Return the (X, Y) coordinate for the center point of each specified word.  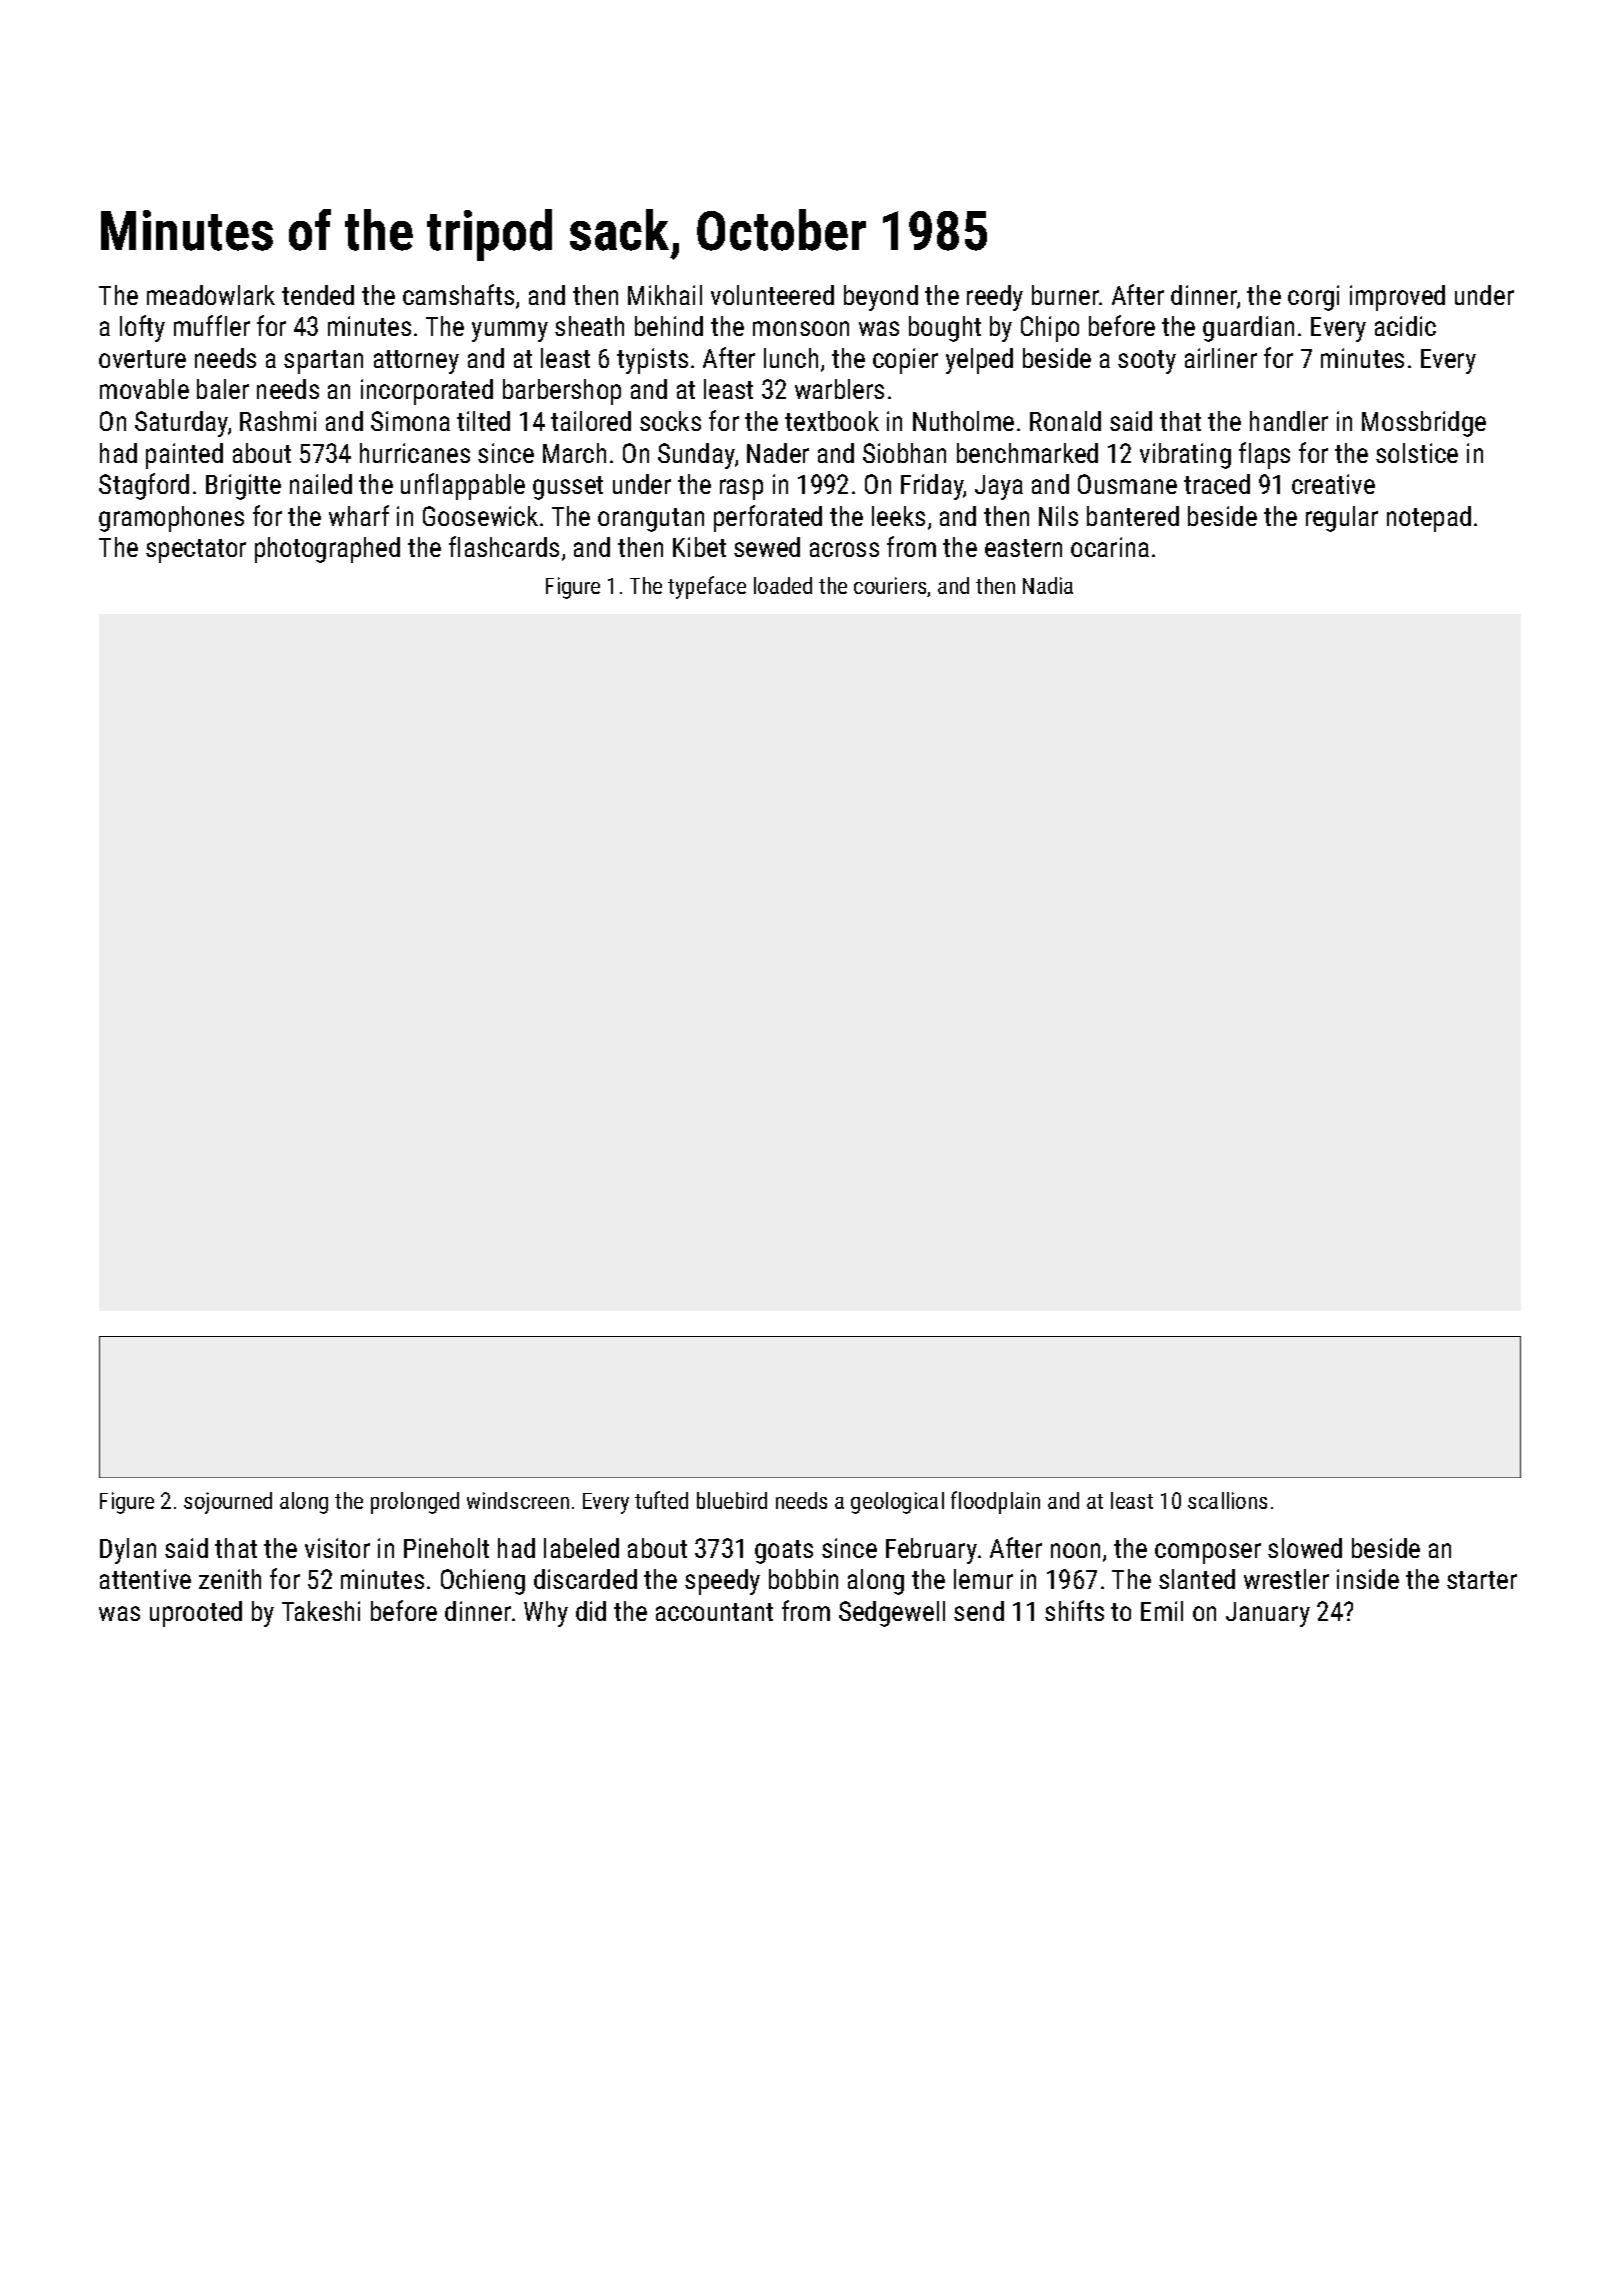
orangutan (651, 520)
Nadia (1048, 585)
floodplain (995, 1502)
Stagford (144, 486)
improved (1397, 298)
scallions (1227, 1500)
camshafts (458, 294)
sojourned (228, 1503)
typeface (707, 587)
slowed (1305, 1548)
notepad (1429, 519)
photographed (327, 550)
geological (897, 1503)
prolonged (415, 1503)
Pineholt (446, 1548)
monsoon (801, 328)
